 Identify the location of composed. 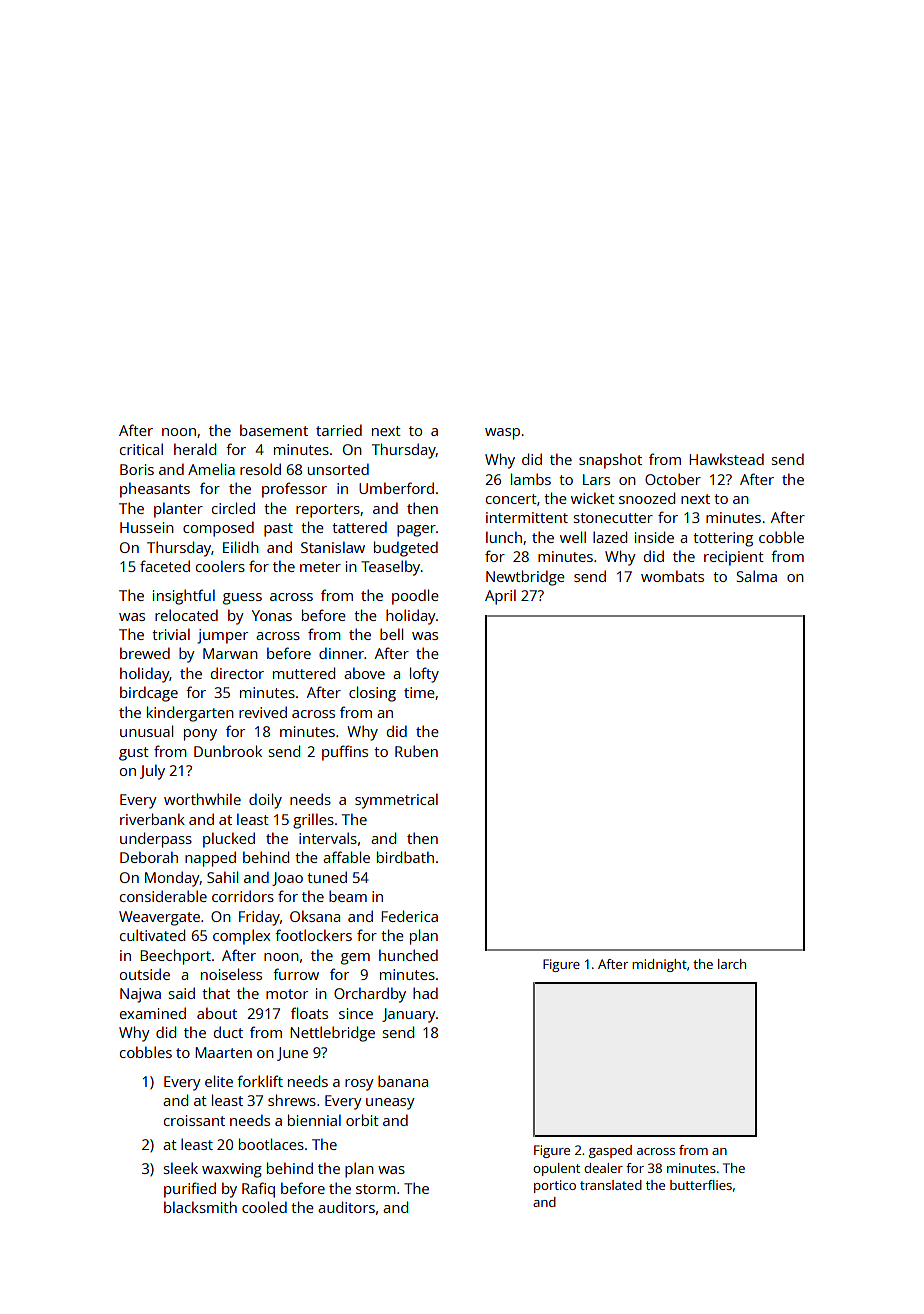
(218, 529).
